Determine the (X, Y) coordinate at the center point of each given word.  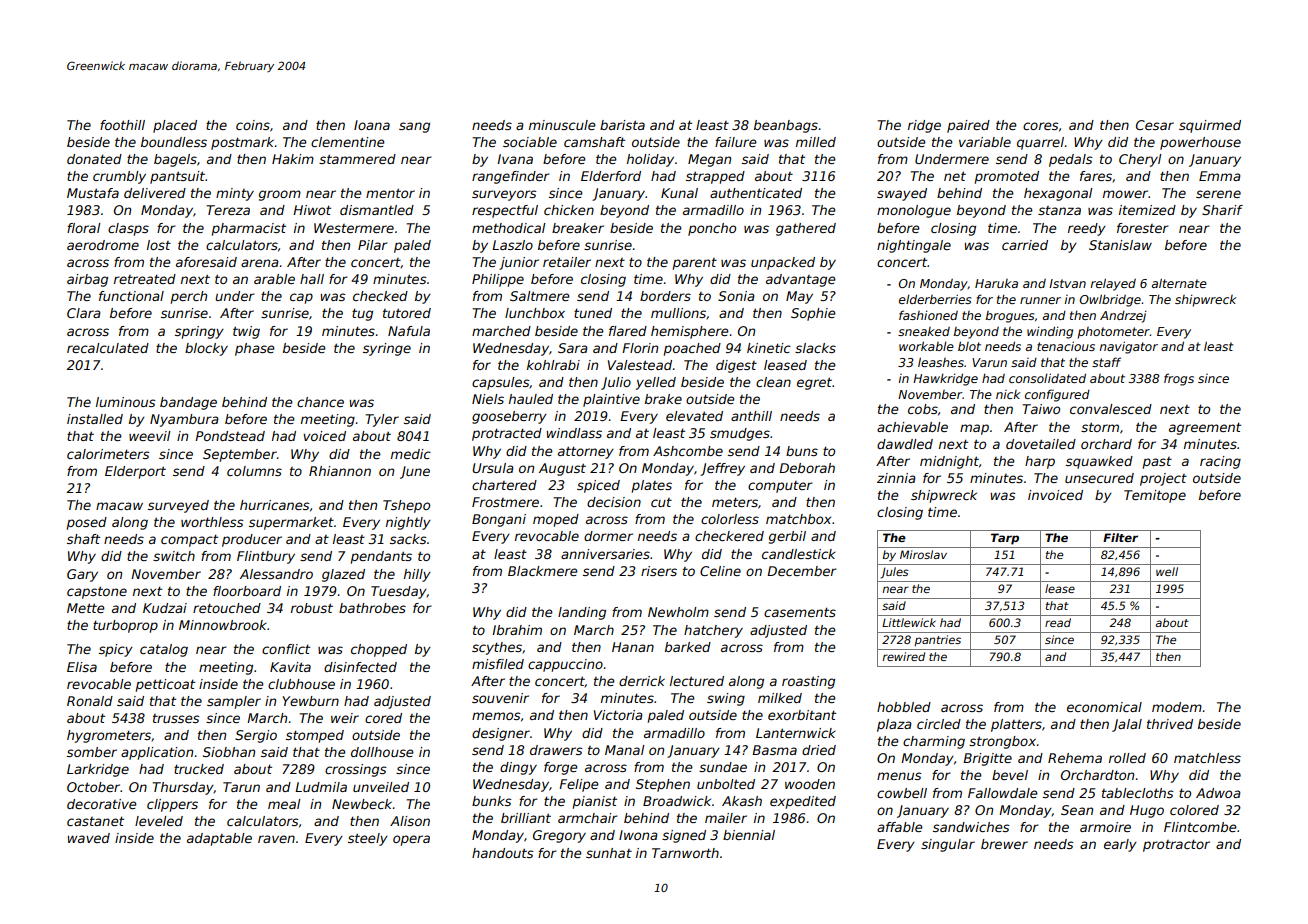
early (1120, 845)
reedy (1087, 229)
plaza (894, 725)
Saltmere (540, 296)
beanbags (786, 126)
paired (968, 126)
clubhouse (301, 684)
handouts (502, 853)
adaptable (219, 839)
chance (320, 402)
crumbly (119, 177)
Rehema (1075, 758)
